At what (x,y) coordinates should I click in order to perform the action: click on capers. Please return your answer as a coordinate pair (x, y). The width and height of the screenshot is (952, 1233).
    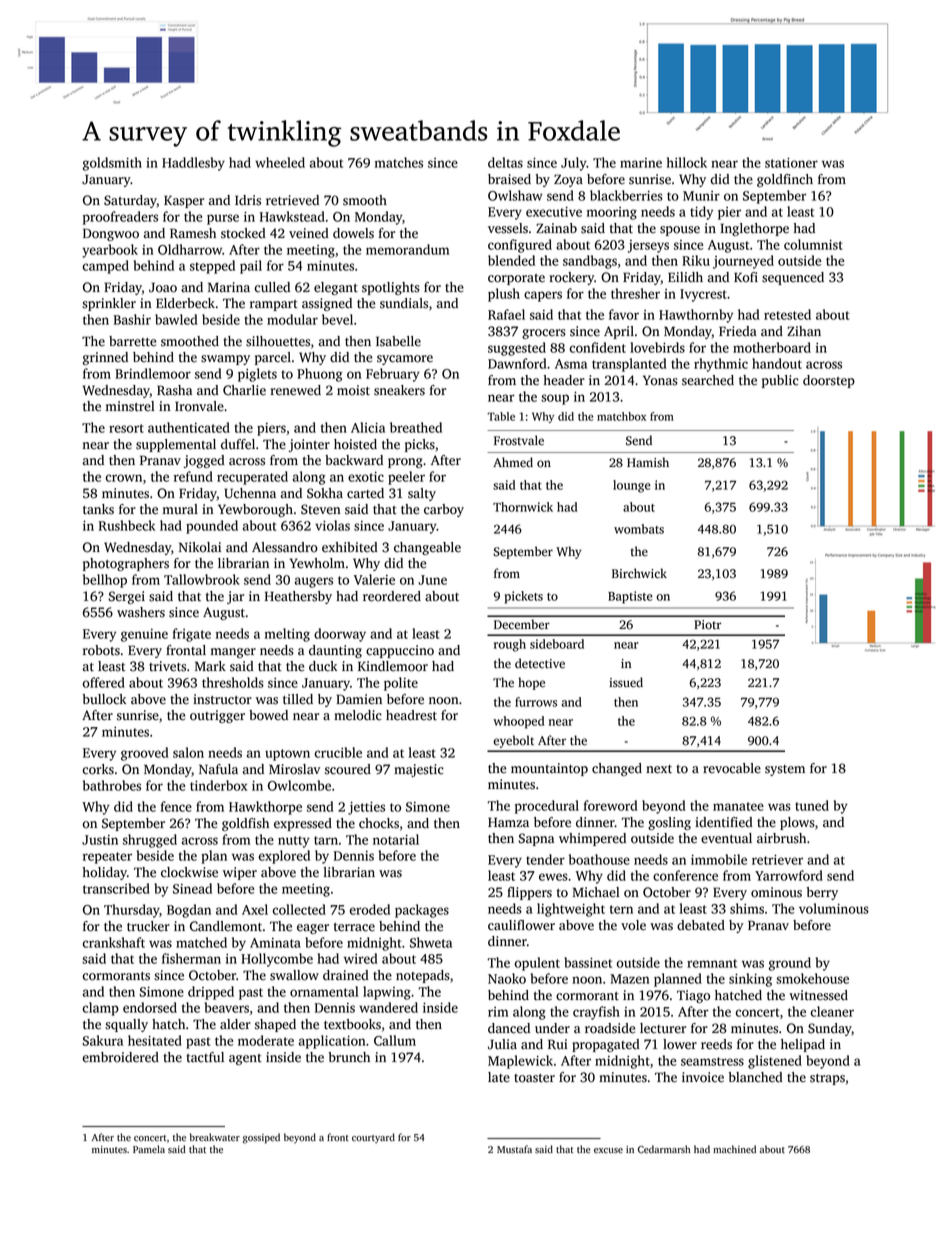
    Looking at the image, I should click on (543, 296).
